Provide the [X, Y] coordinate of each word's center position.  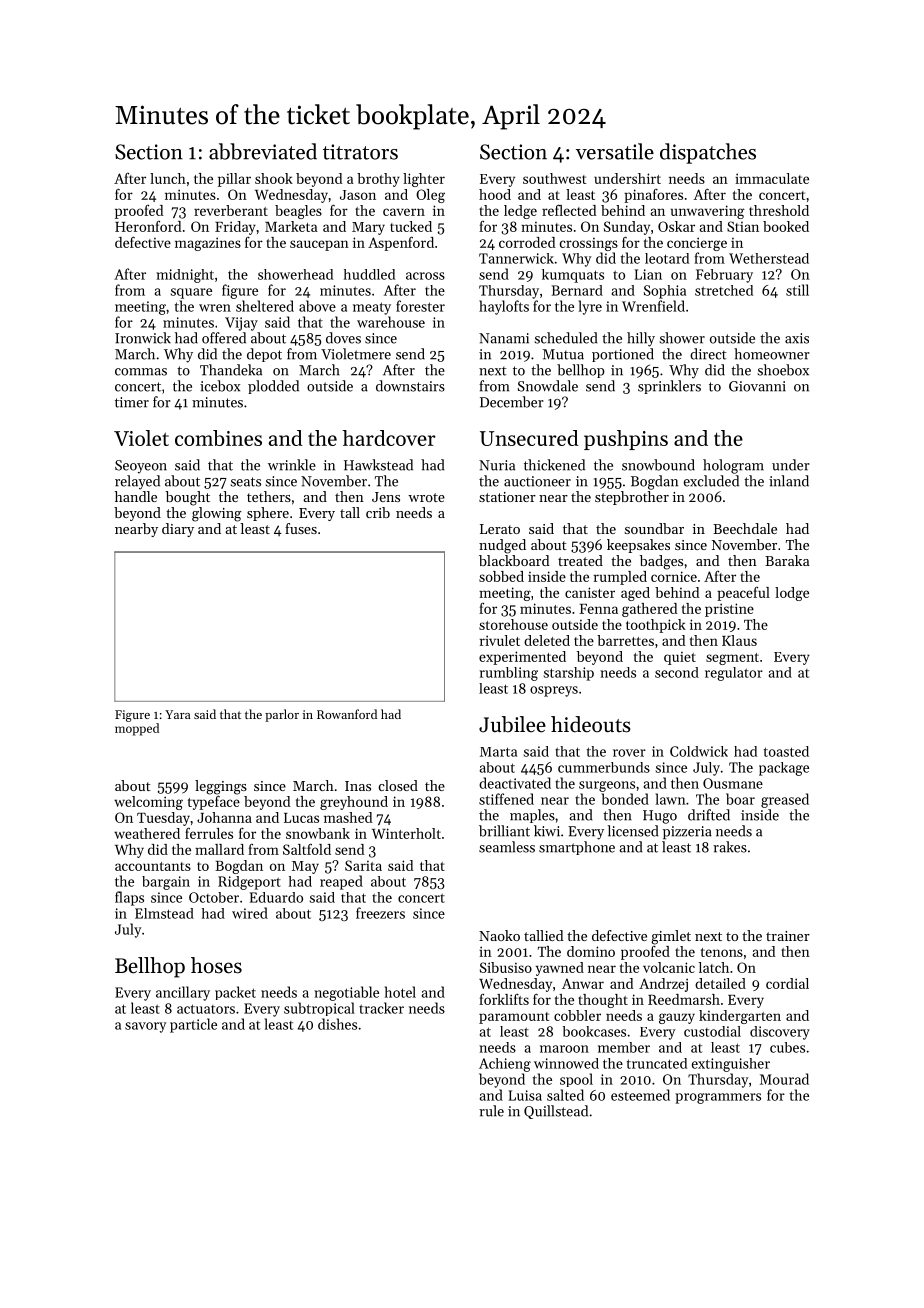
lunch [168, 178]
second [677, 672]
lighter [424, 180]
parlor [282, 715]
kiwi [547, 831]
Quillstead [556, 1112]
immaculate [772, 178]
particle [193, 1025]
